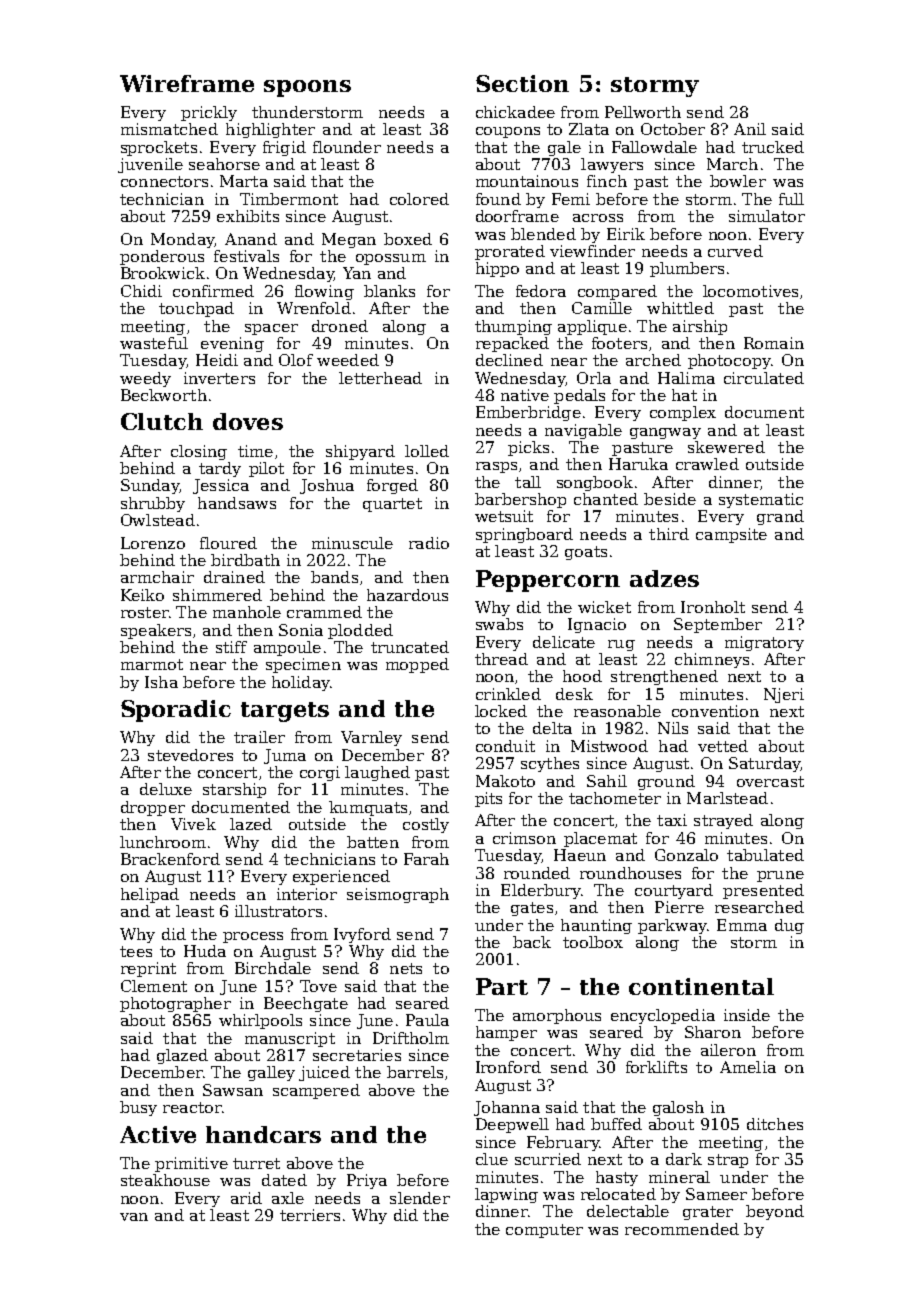 The height and width of the screenshot is (1308, 924). Describe the element at coordinates (643, 112) in the screenshot. I see `Pellworth` at that location.
